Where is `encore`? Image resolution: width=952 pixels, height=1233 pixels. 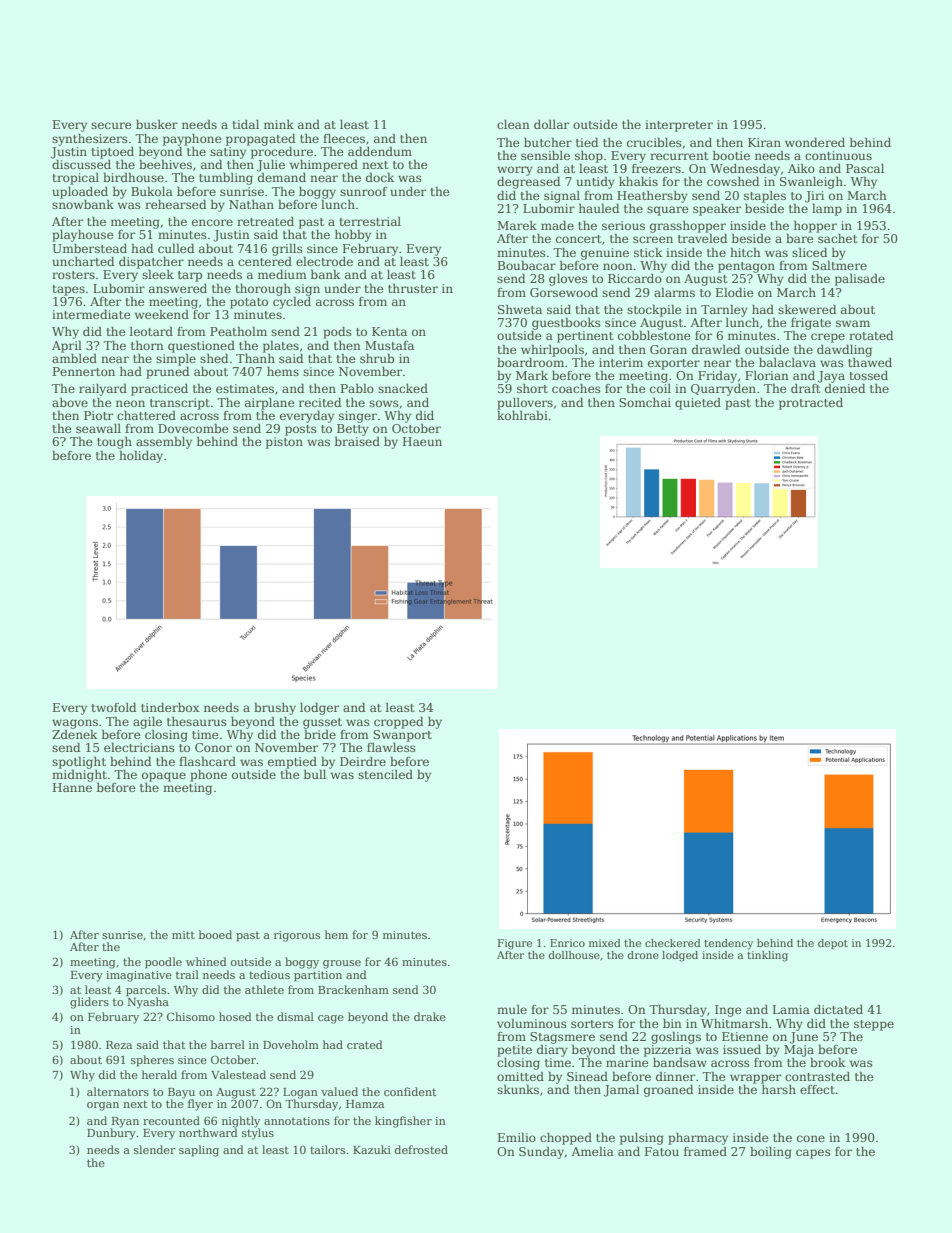
encore is located at coordinates (212, 222).
